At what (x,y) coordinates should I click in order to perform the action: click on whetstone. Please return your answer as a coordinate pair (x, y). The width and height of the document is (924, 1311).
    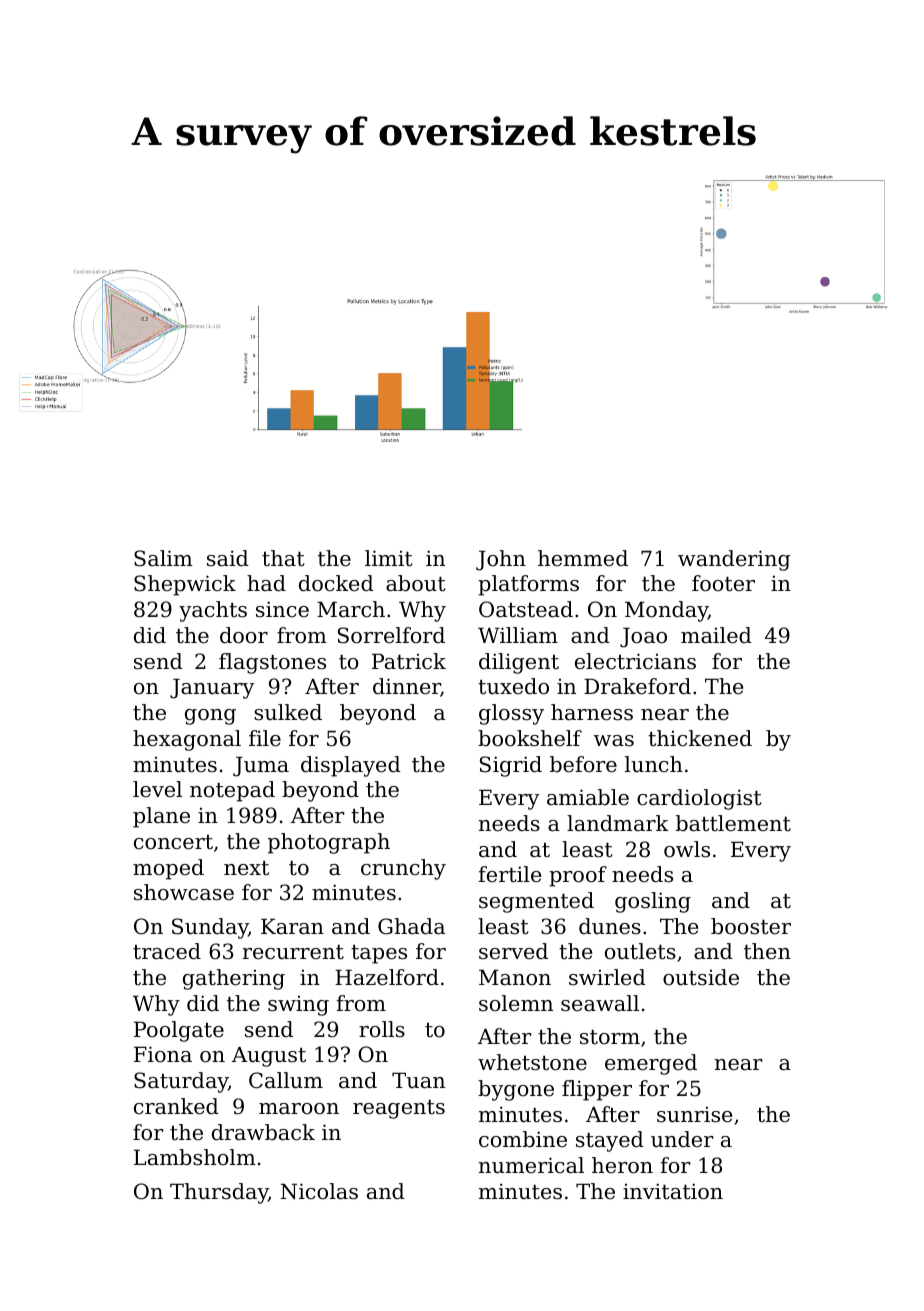
    Looking at the image, I should click on (532, 1062).
